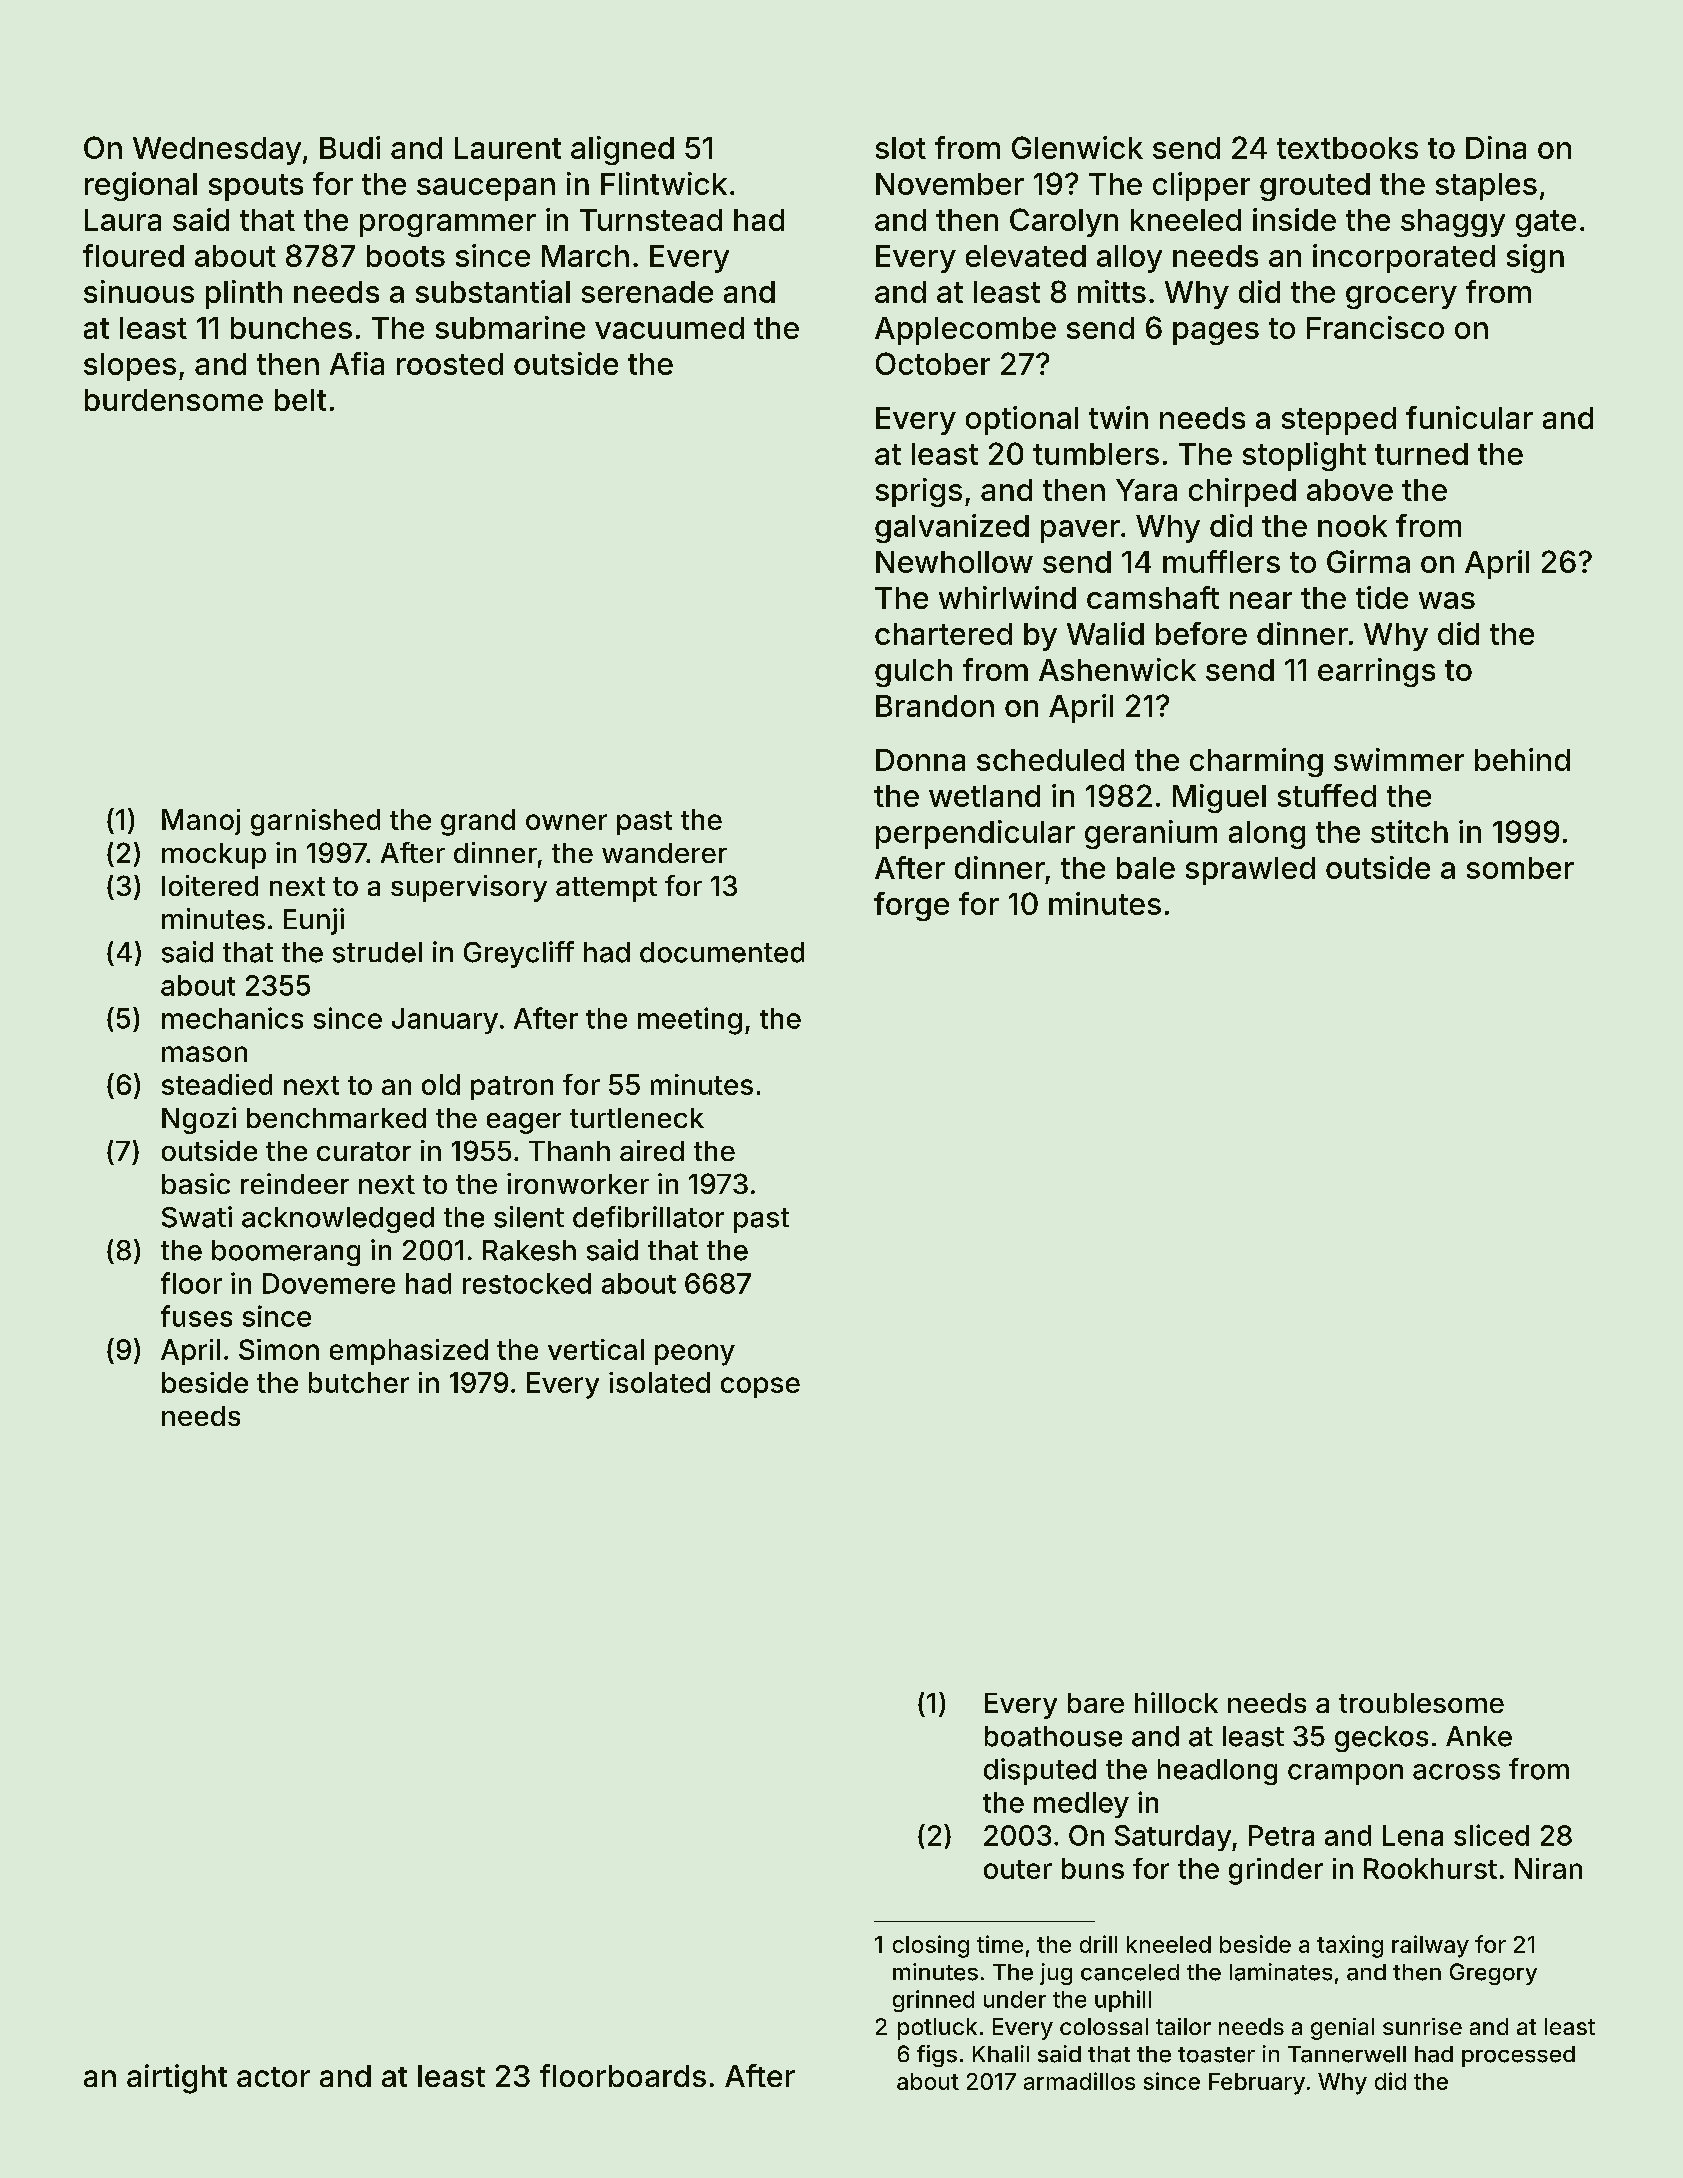  Describe the element at coordinates (659, 1382) in the screenshot. I see `isolated` at that location.
